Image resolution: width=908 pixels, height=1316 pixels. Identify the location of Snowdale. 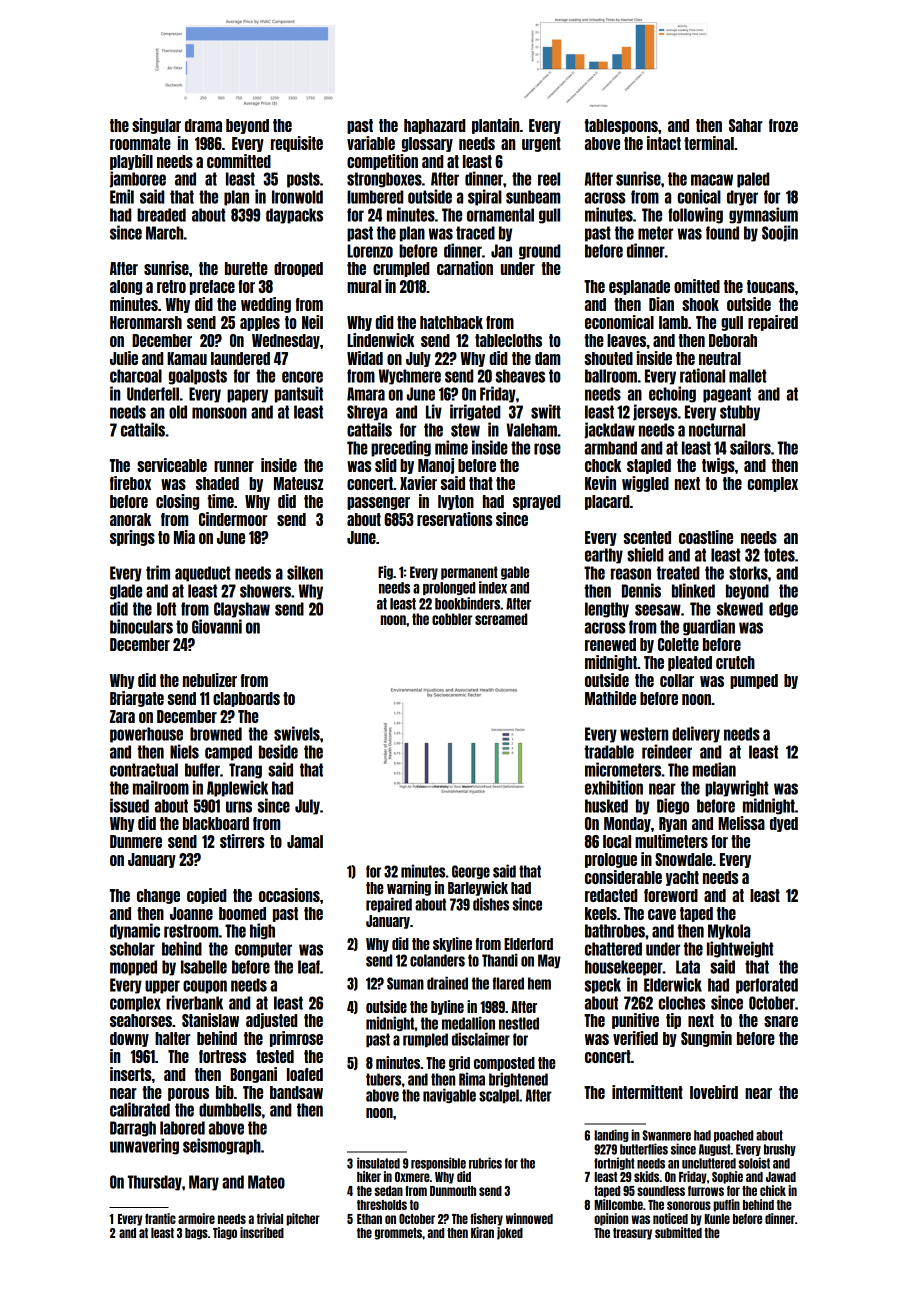
(683, 859).
